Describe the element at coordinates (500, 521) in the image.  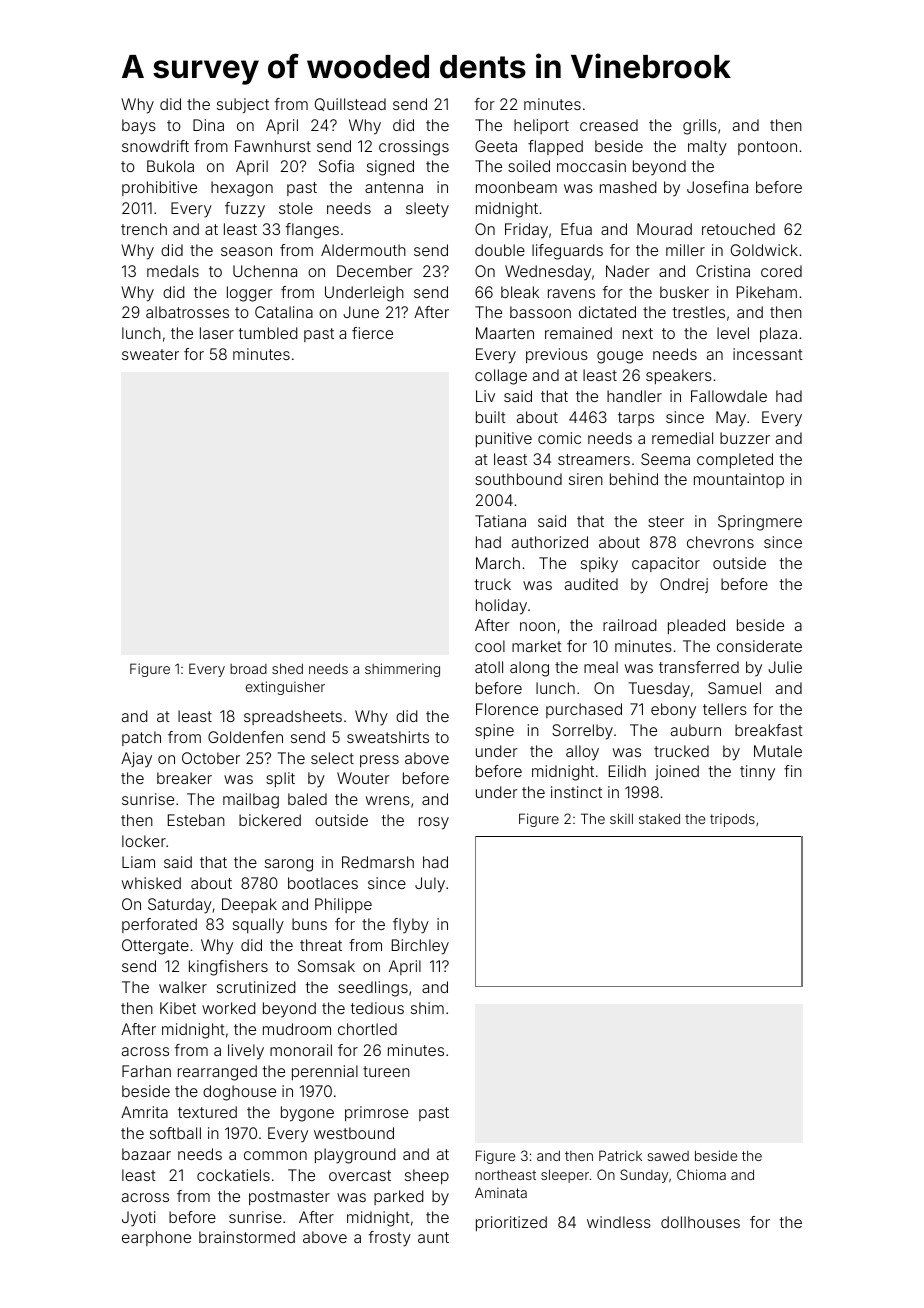
I see `Tatiana` at that location.
